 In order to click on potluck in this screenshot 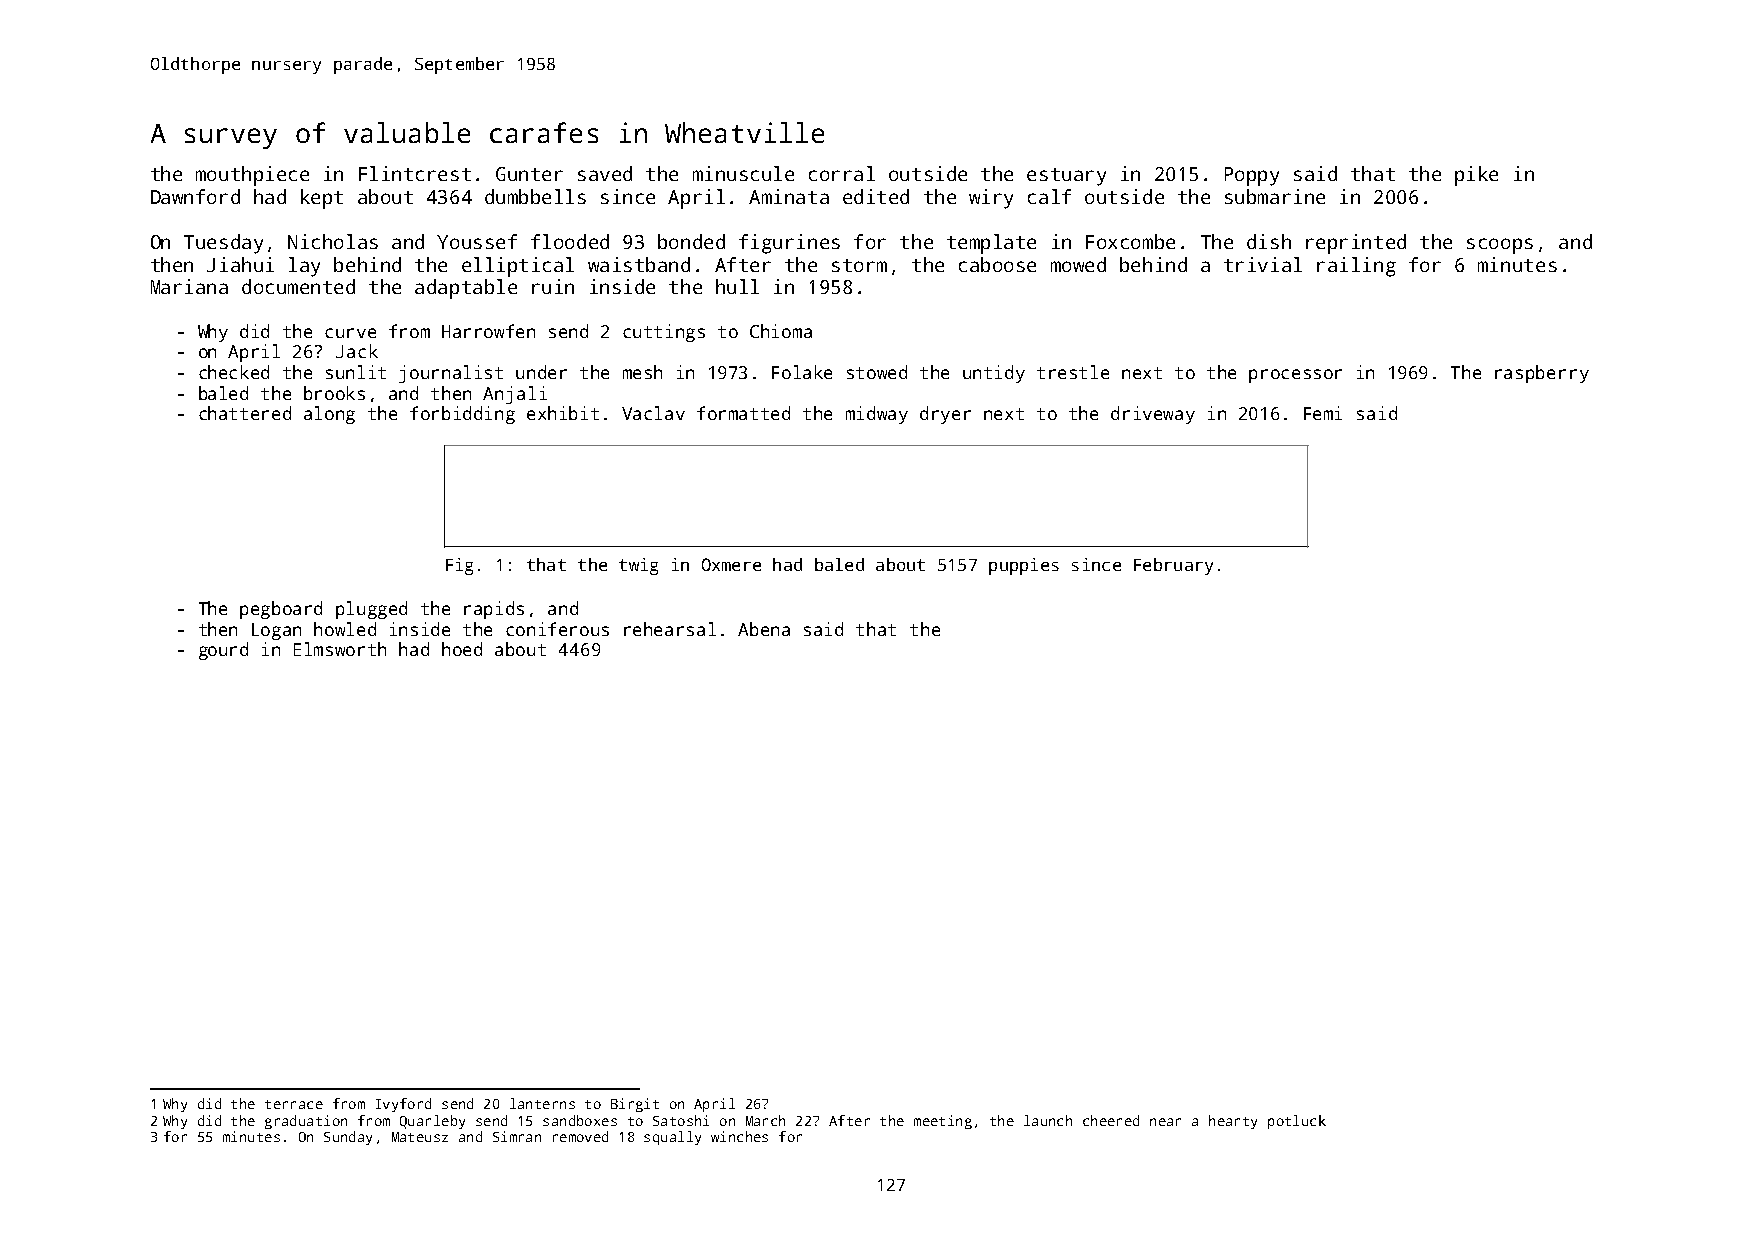, I will do `click(1297, 1122)`.
